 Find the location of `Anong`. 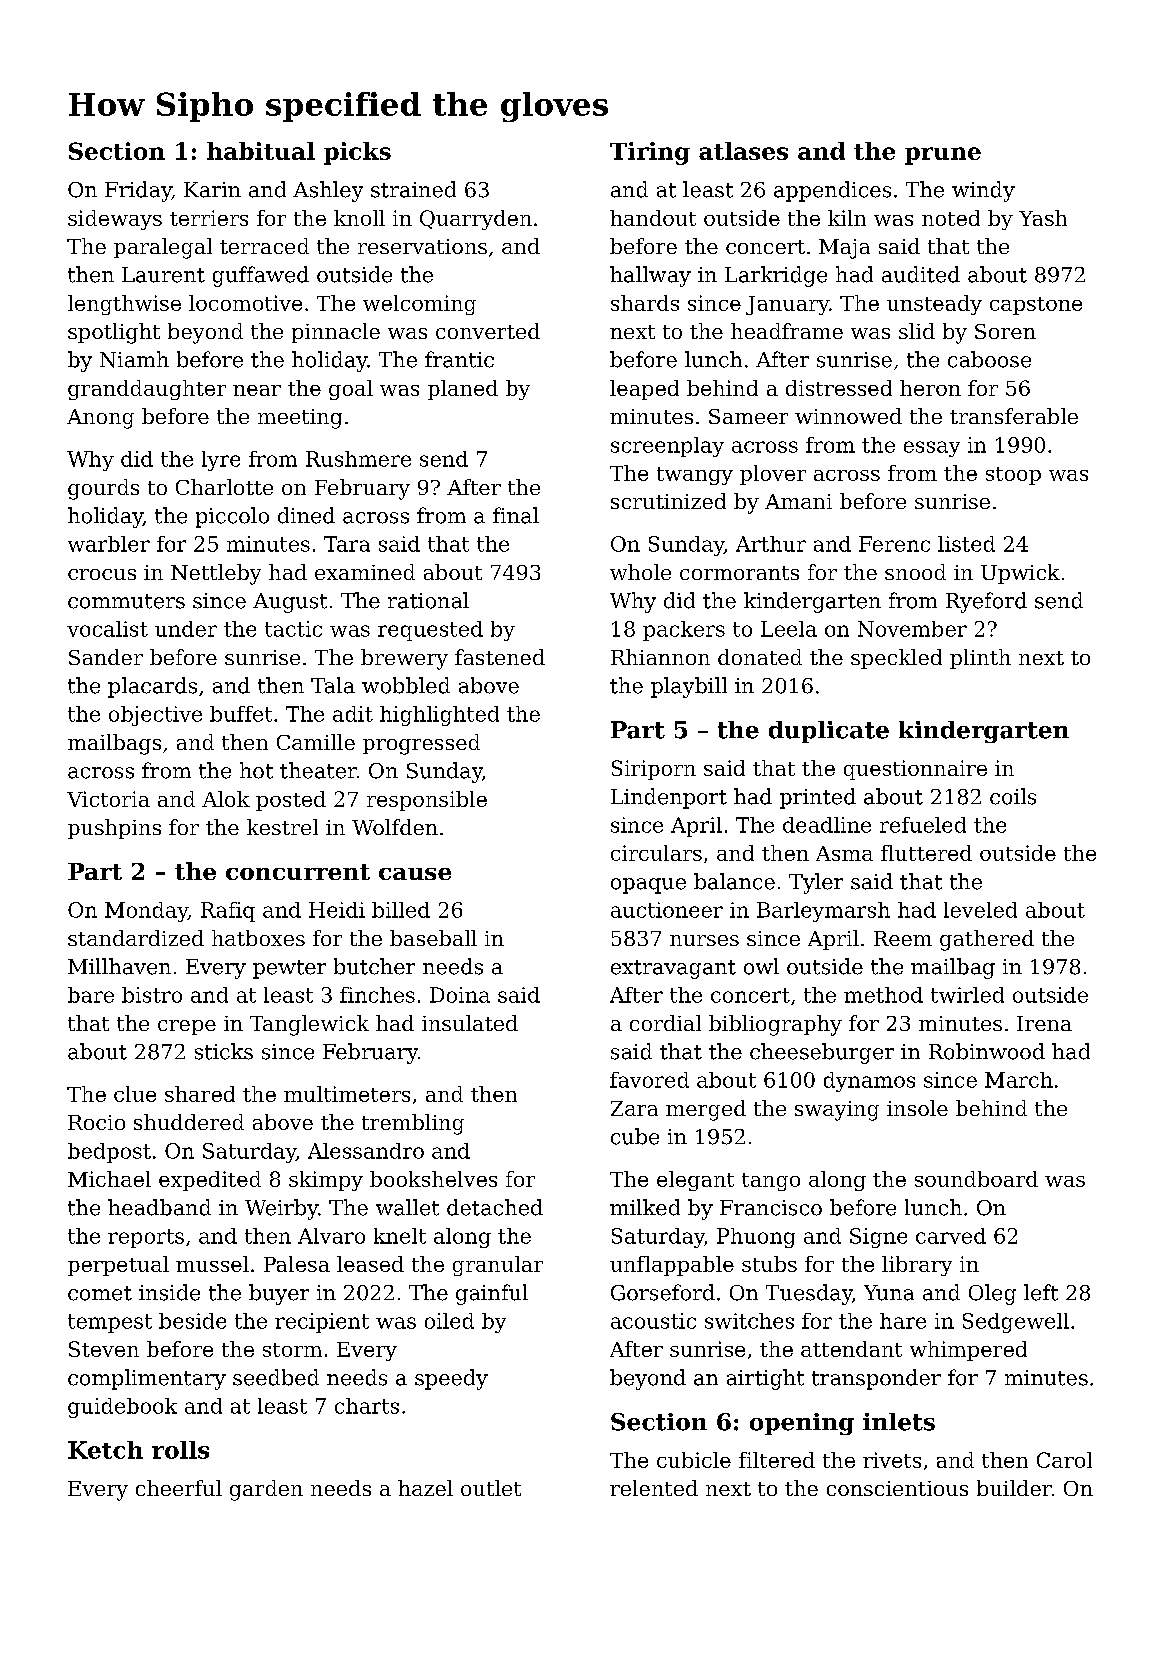

Anong is located at coordinates (100, 419).
